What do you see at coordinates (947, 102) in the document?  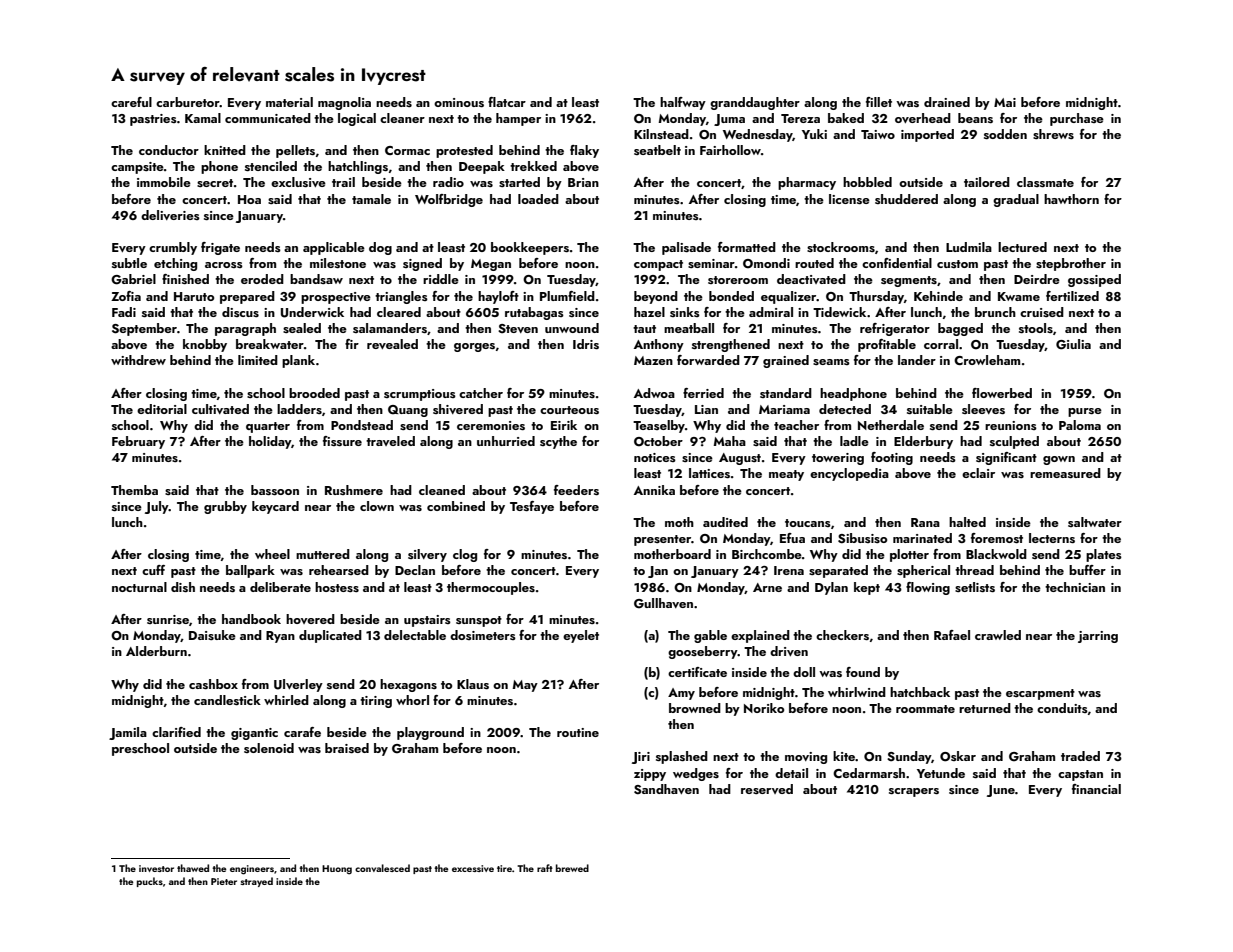 I see `drained` at bounding box center [947, 102].
